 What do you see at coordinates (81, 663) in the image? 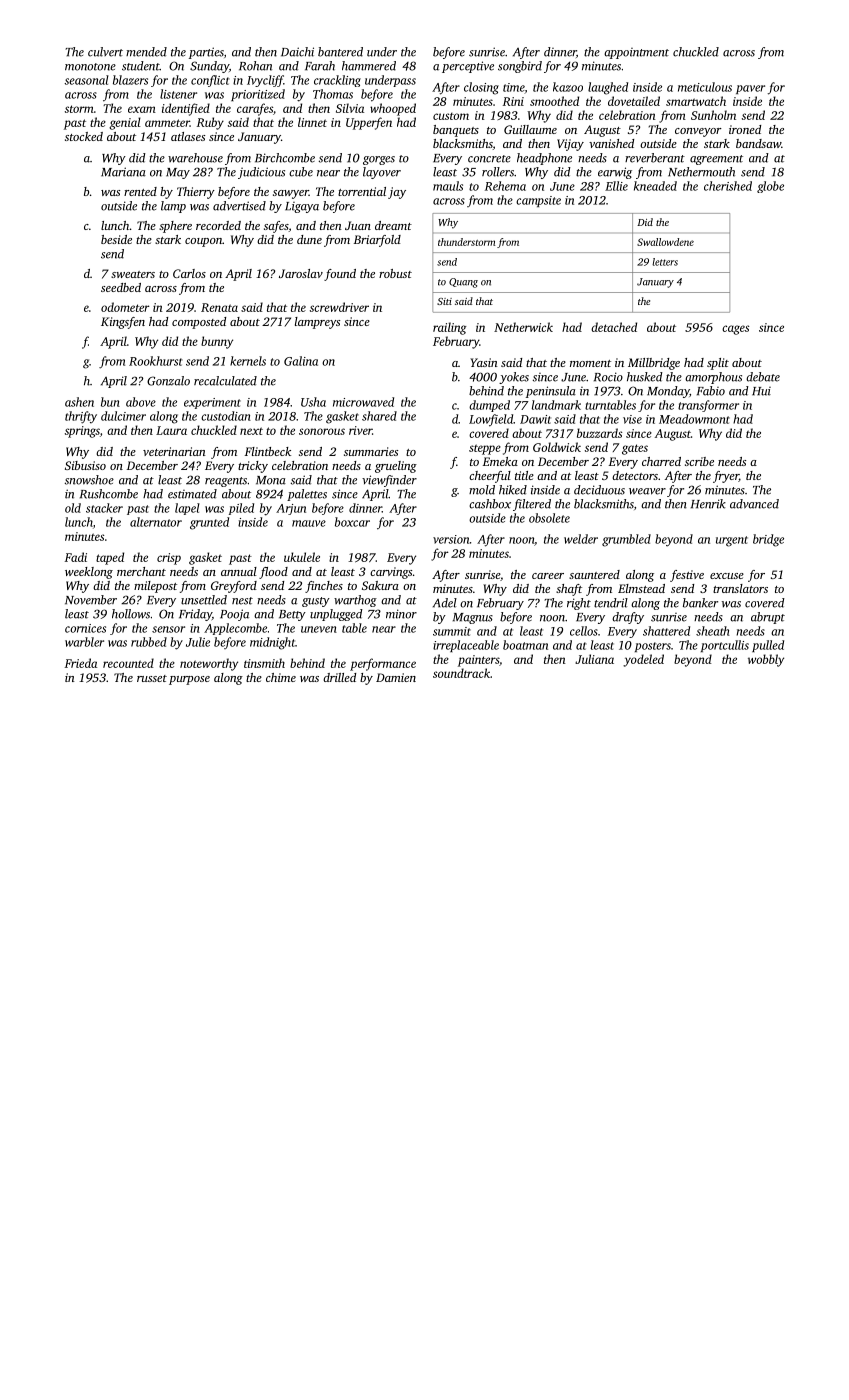
I see `Frieda` at bounding box center [81, 663].
